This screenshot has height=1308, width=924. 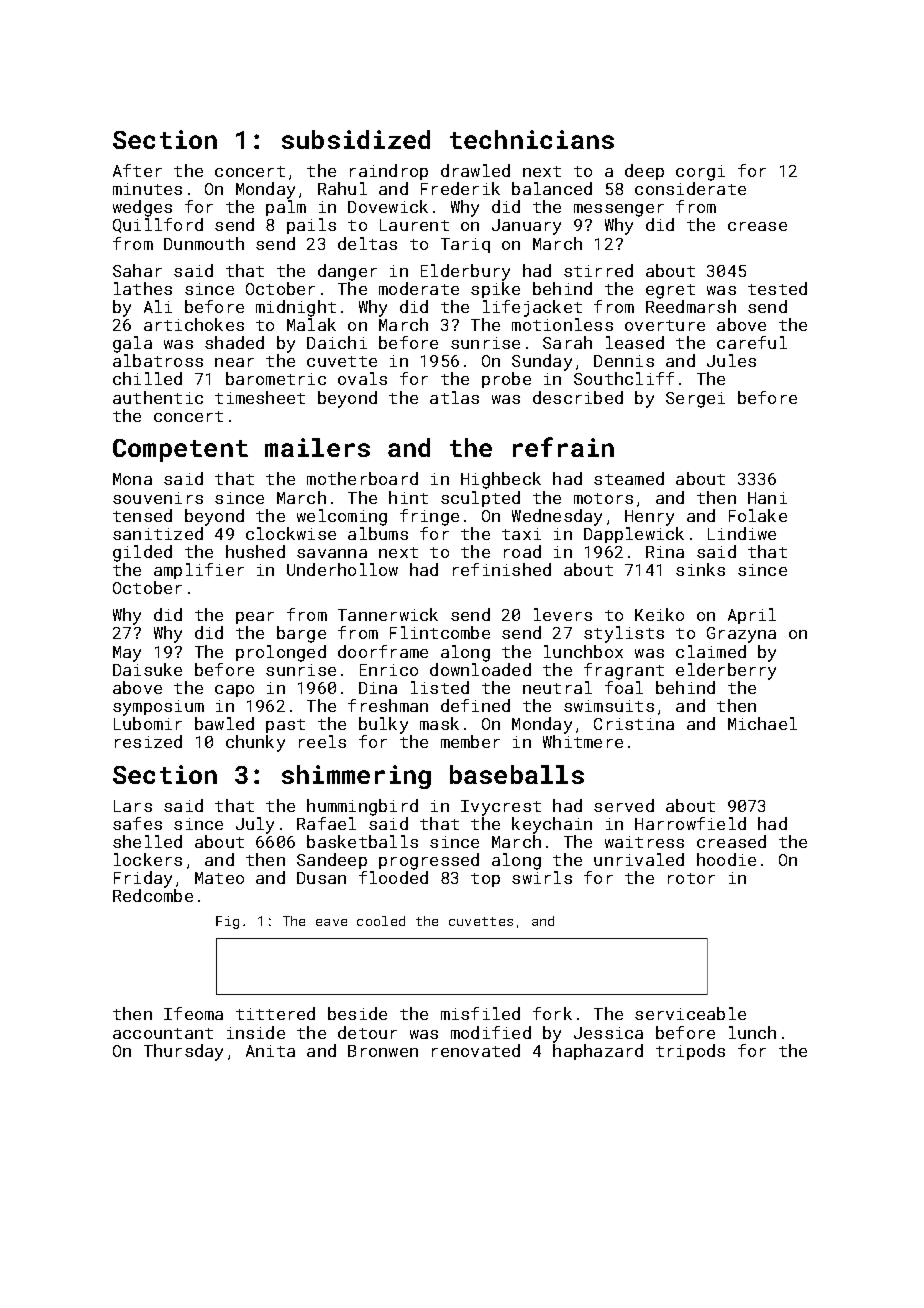 I want to click on technicians, so click(x=532, y=139).
